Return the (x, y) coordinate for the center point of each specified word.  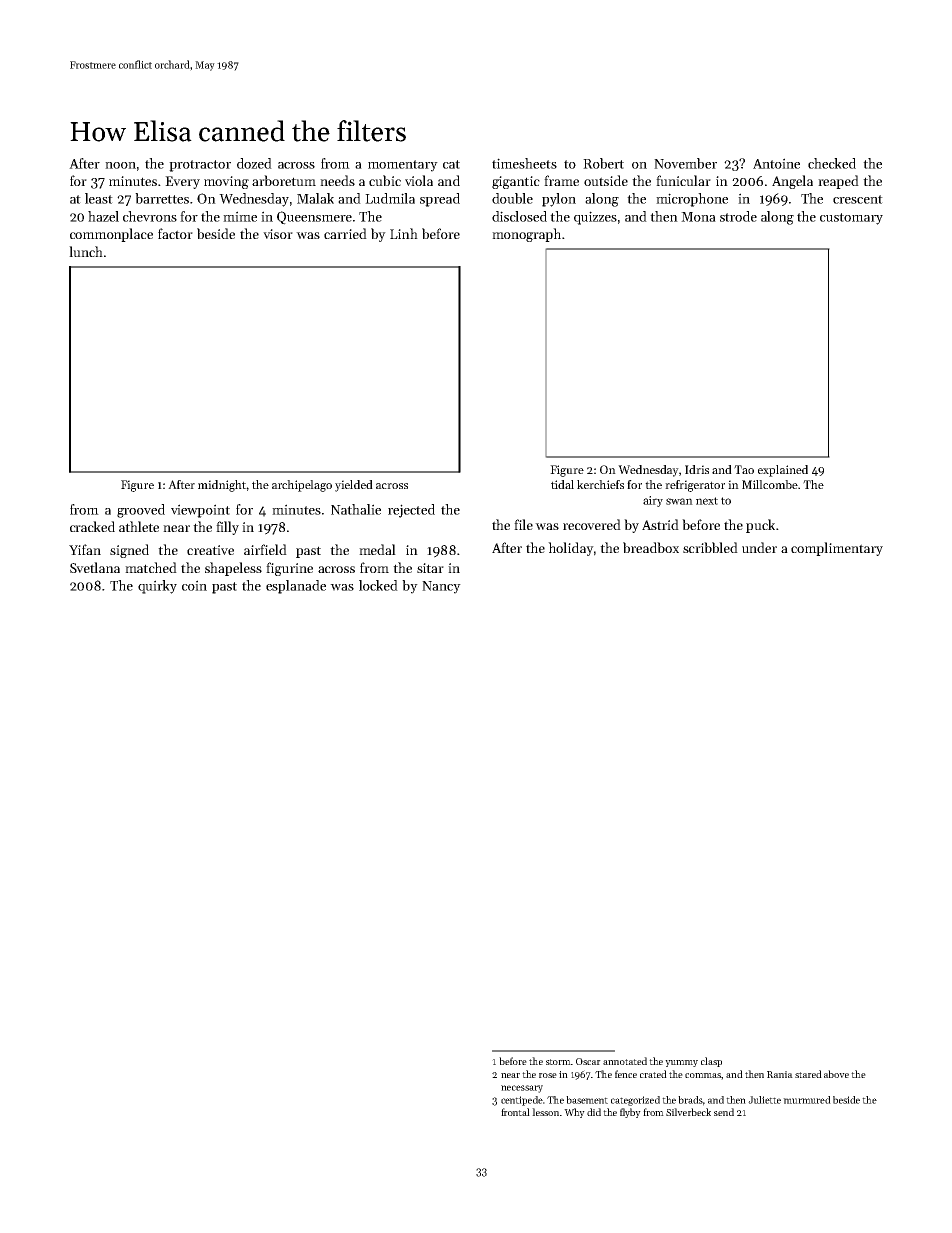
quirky (157, 587)
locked (378, 585)
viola (419, 180)
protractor (200, 166)
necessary (522, 1089)
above (836, 1074)
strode (738, 216)
